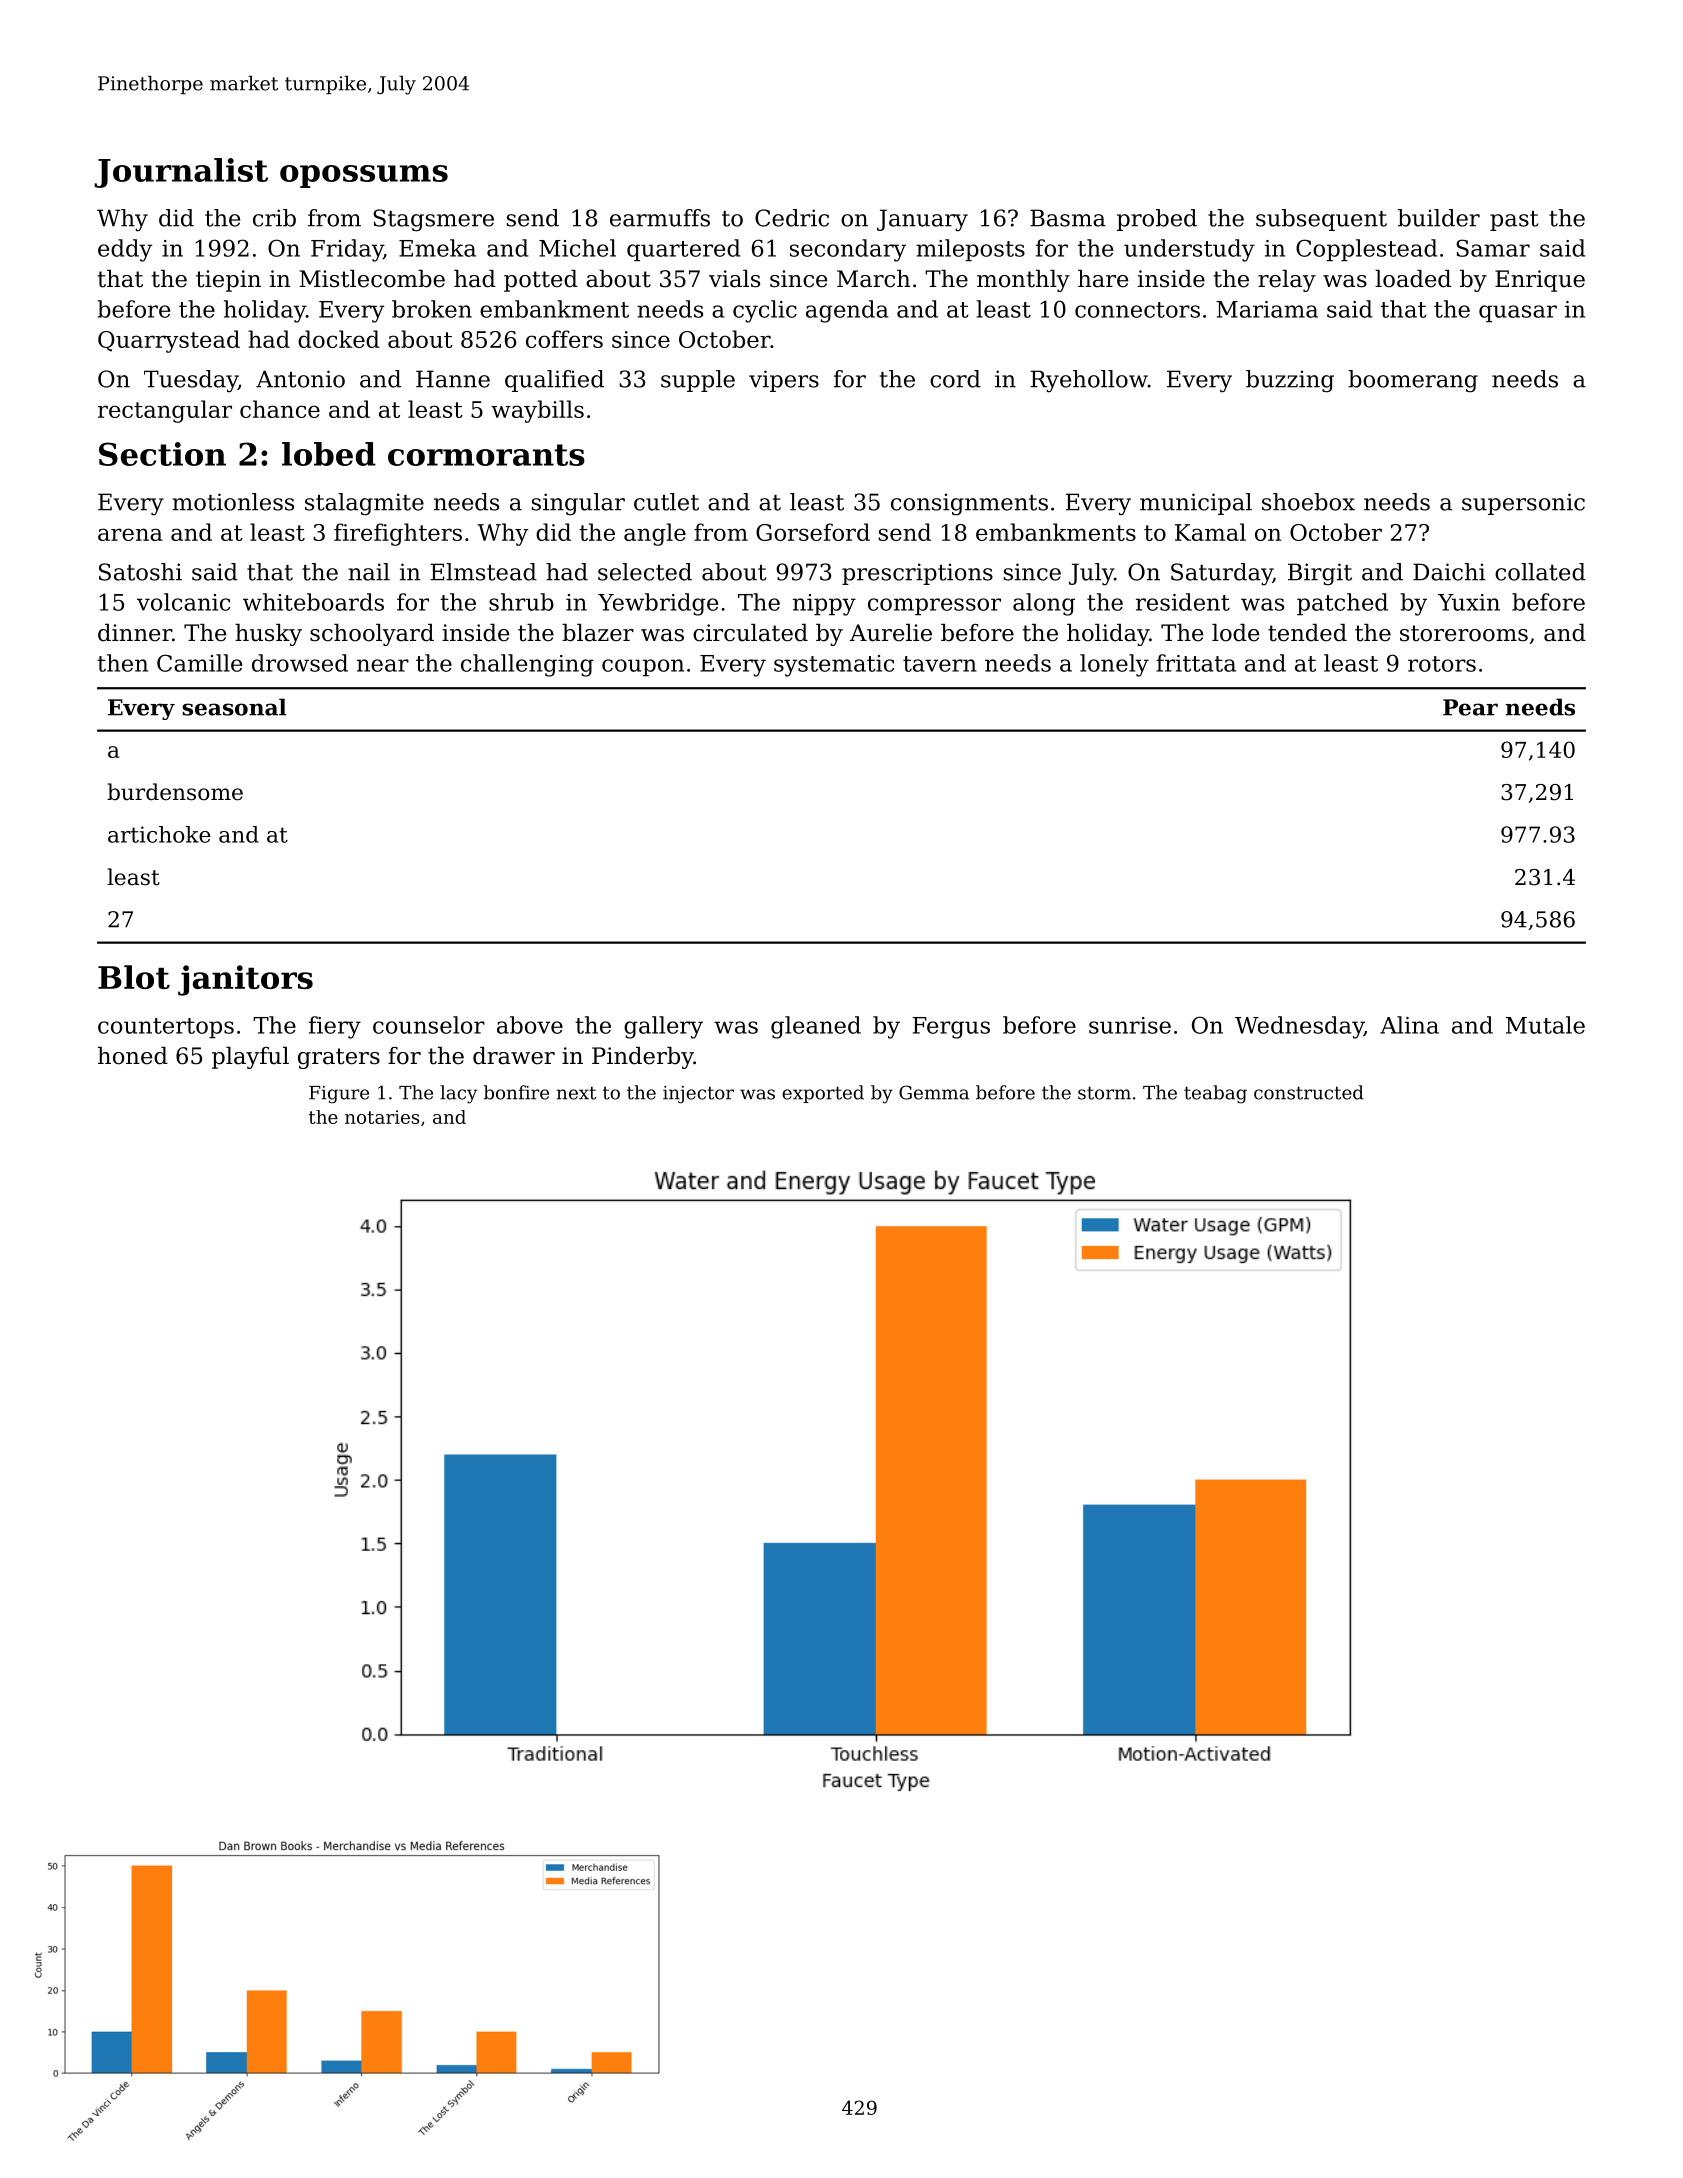  I want to click on stalagmite, so click(364, 504).
